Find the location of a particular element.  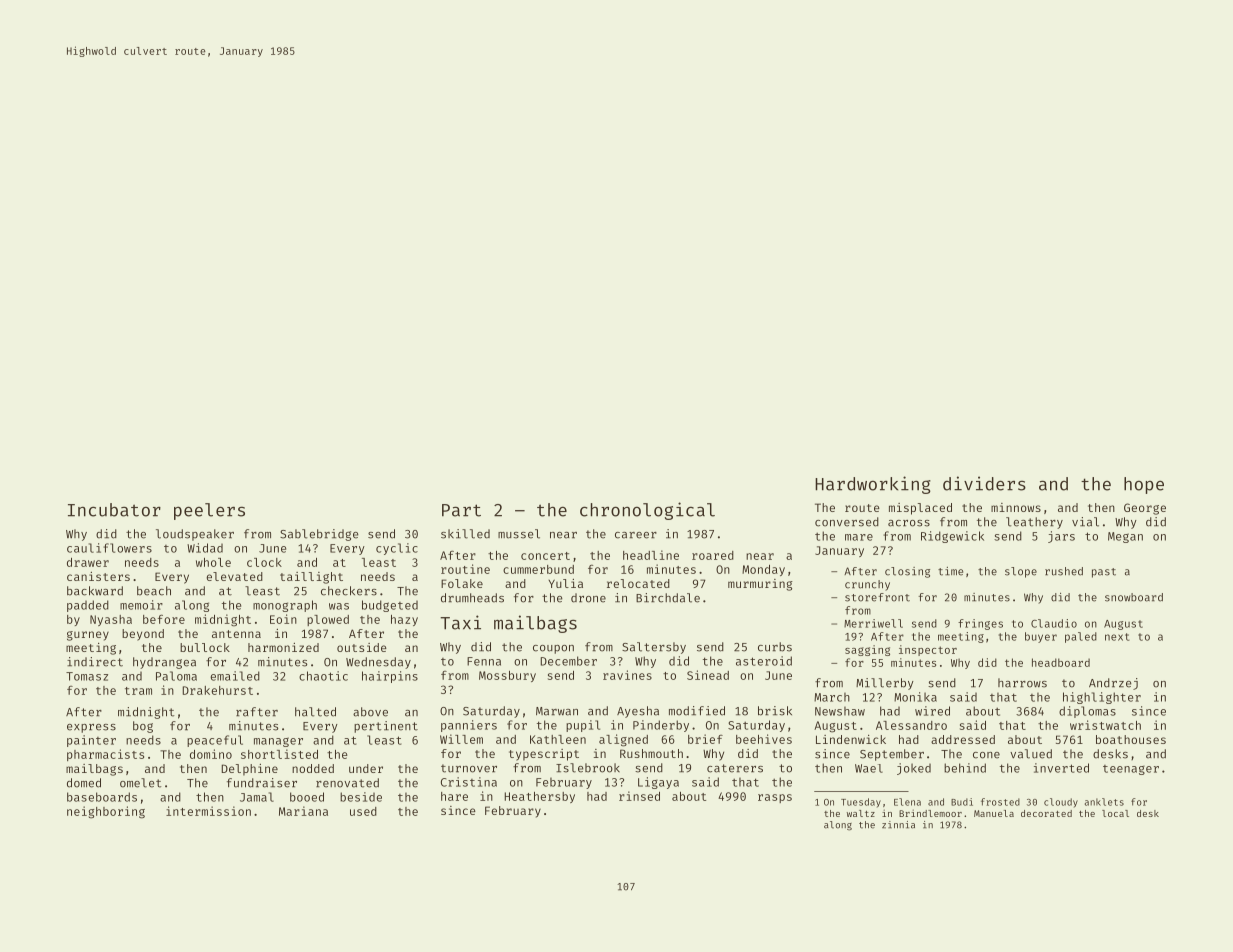

snowboard is located at coordinates (1134, 597).
